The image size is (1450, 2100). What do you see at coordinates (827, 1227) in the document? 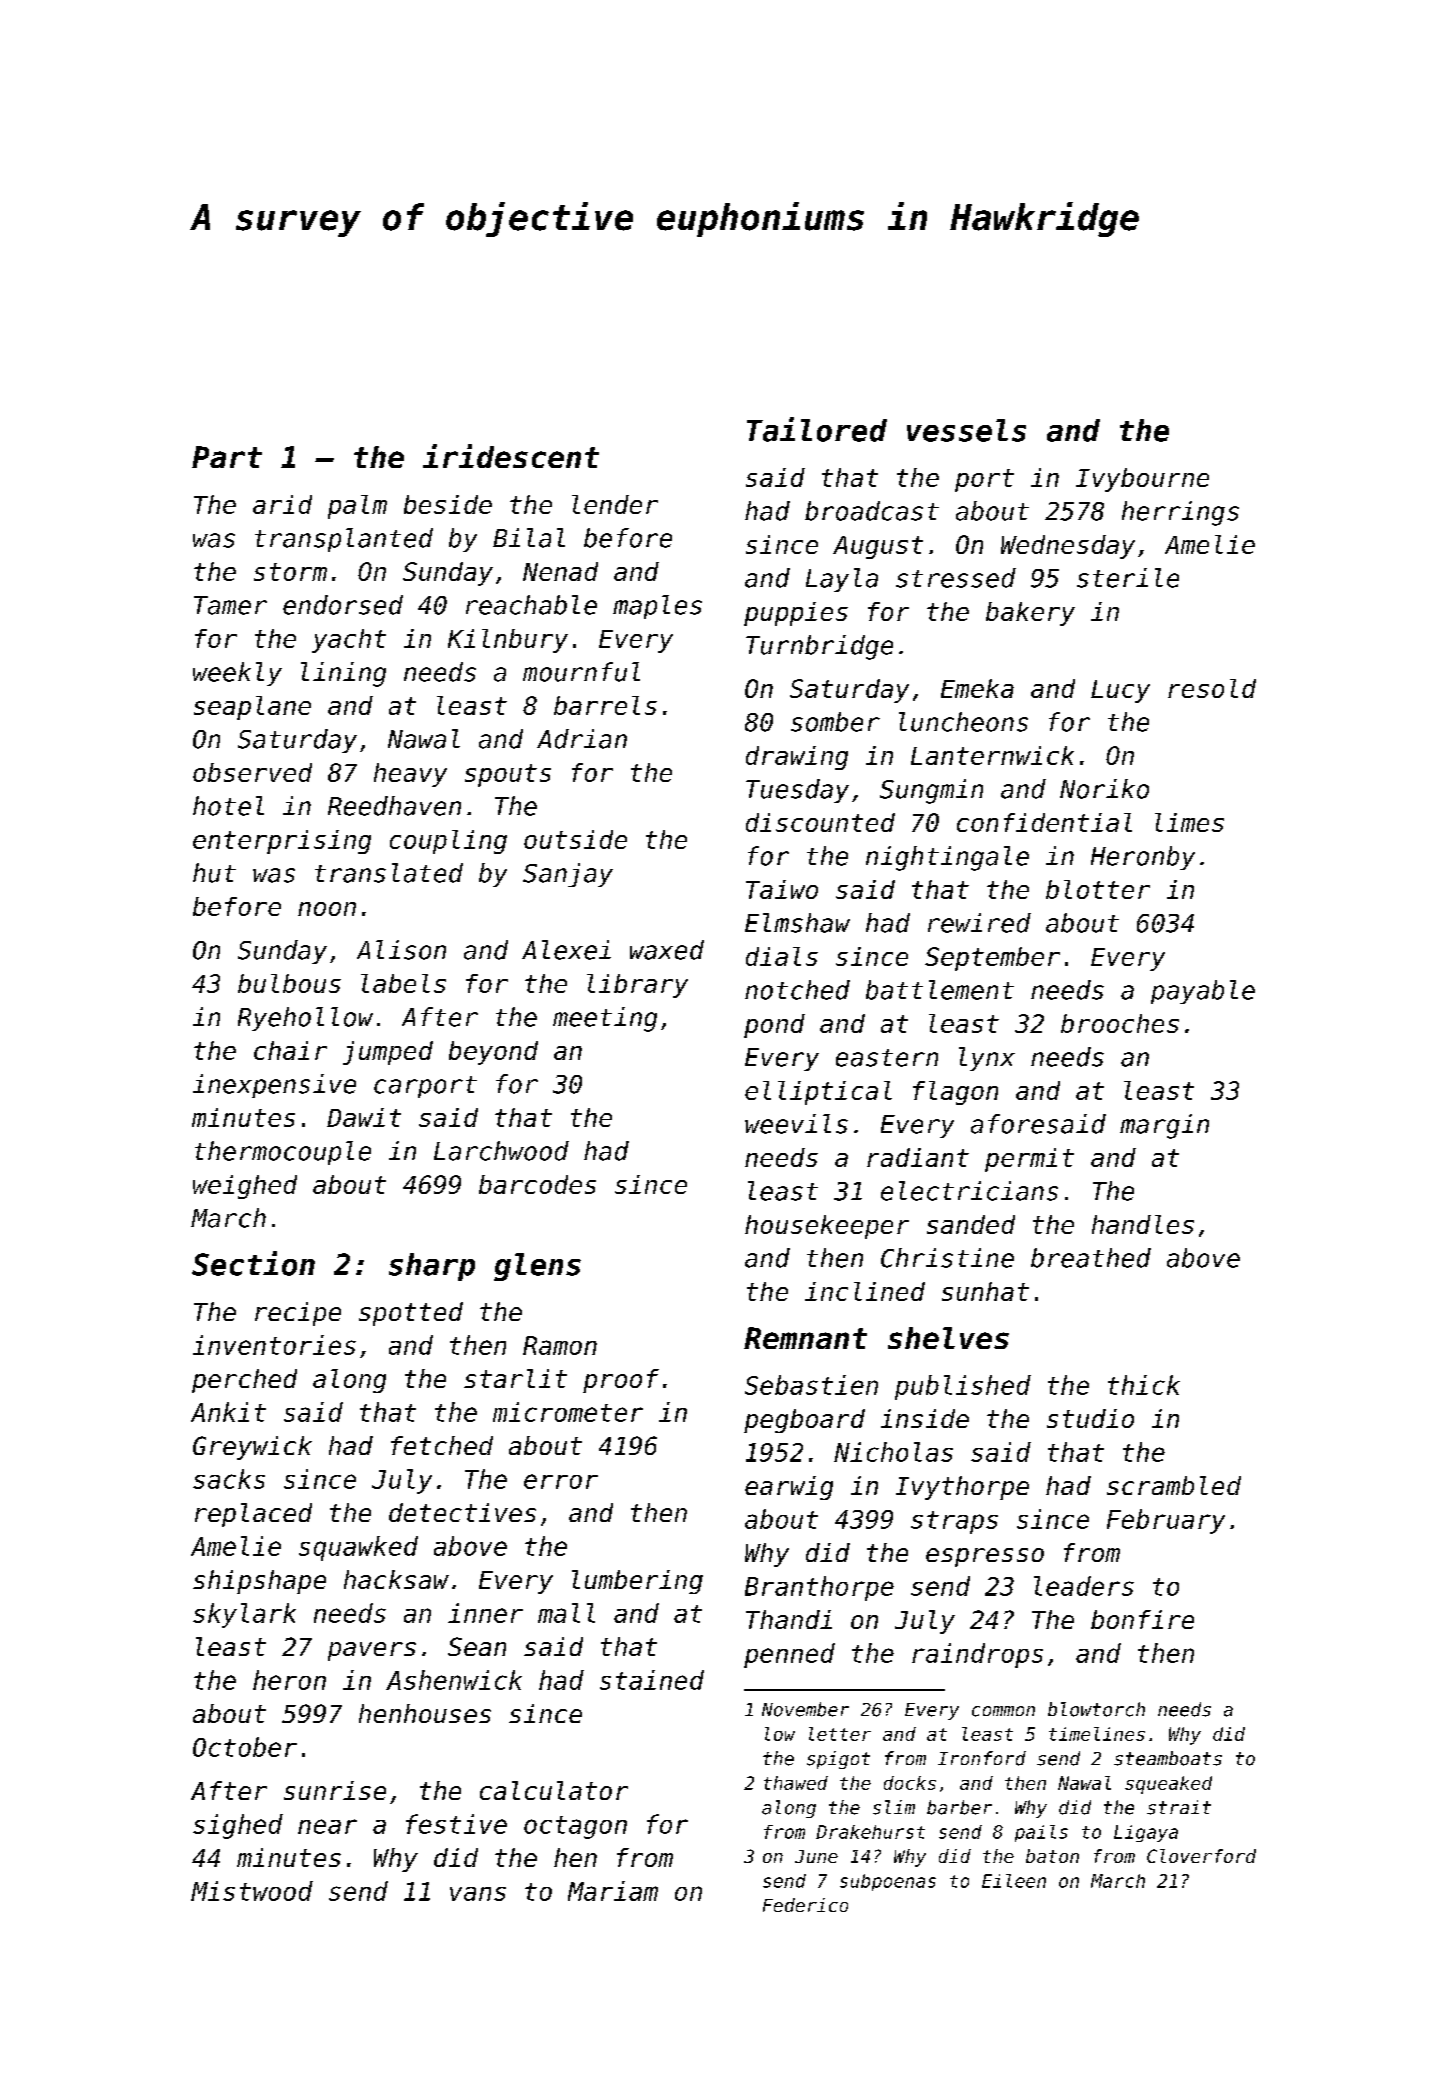
I see `housekeeper` at bounding box center [827, 1227].
